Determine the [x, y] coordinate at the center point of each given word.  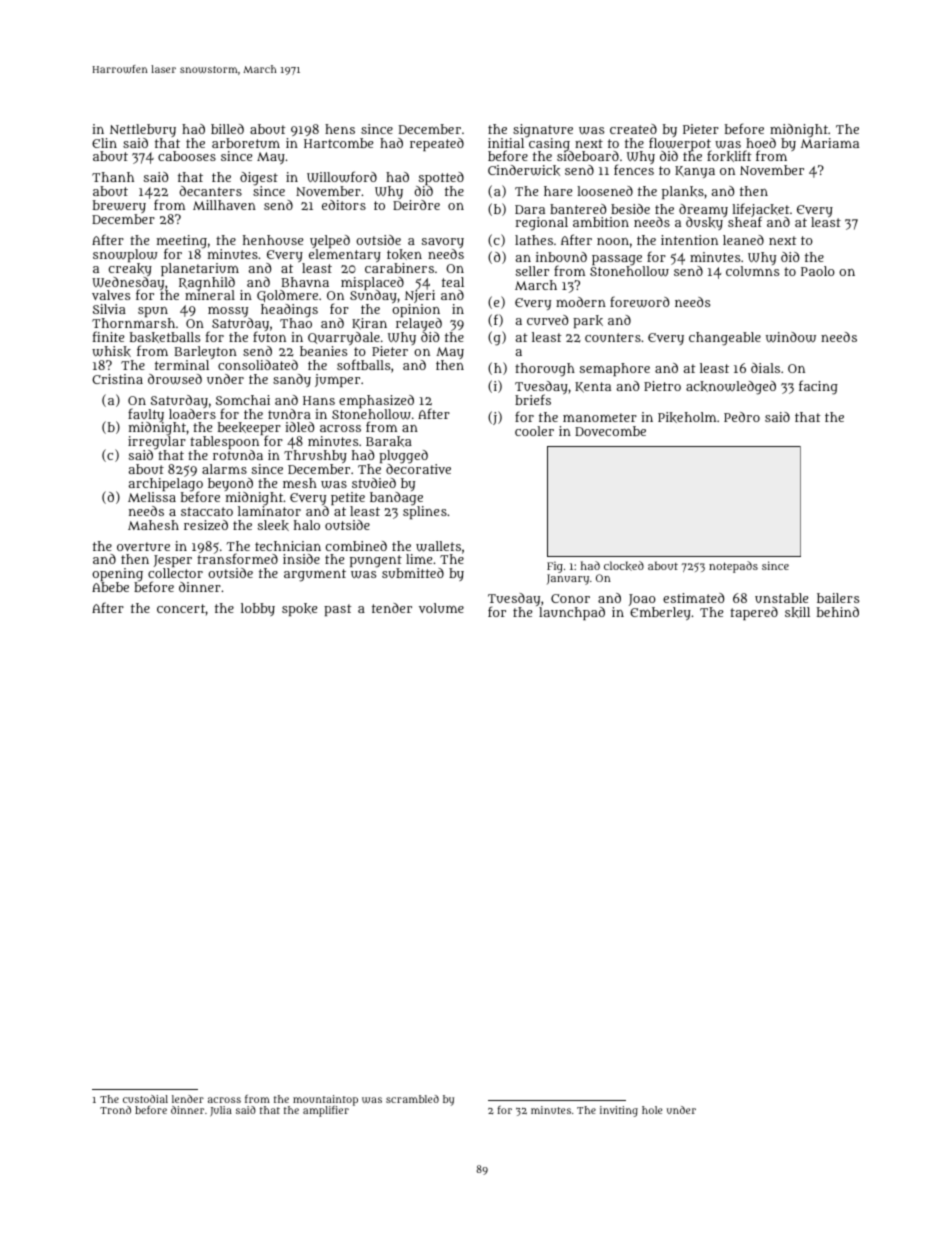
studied [374, 483]
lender [188, 1099]
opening [117, 575]
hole [652, 1110]
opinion [416, 310]
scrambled [412, 1099]
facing [818, 387]
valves [111, 295]
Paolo [818, 271]
